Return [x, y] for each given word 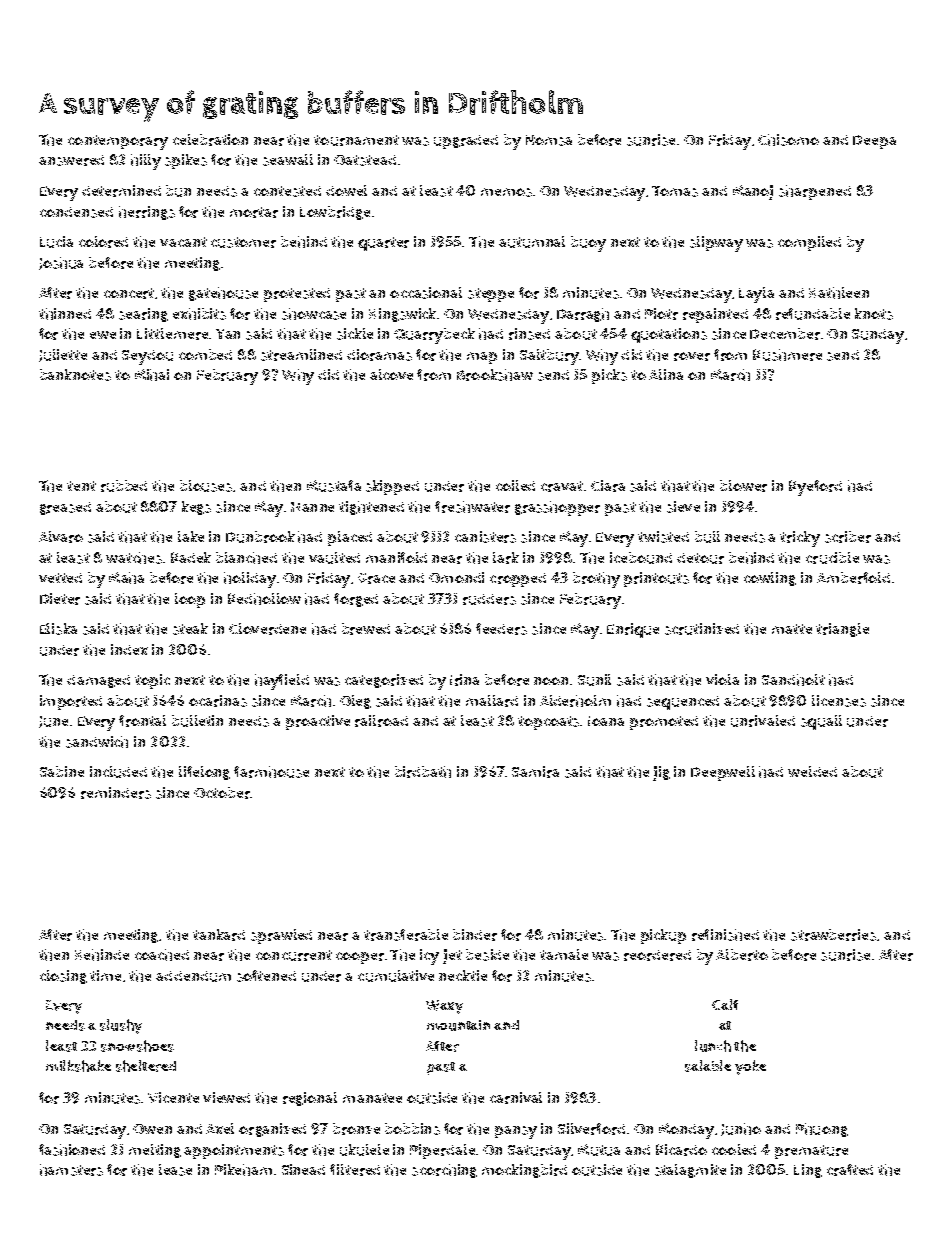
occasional [426, 293]
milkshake [78, 1066]
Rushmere [787, 355]
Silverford [591, 1129]
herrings [147, 213]
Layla [756, 295]
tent [81, 486]
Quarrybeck [434, 336]
